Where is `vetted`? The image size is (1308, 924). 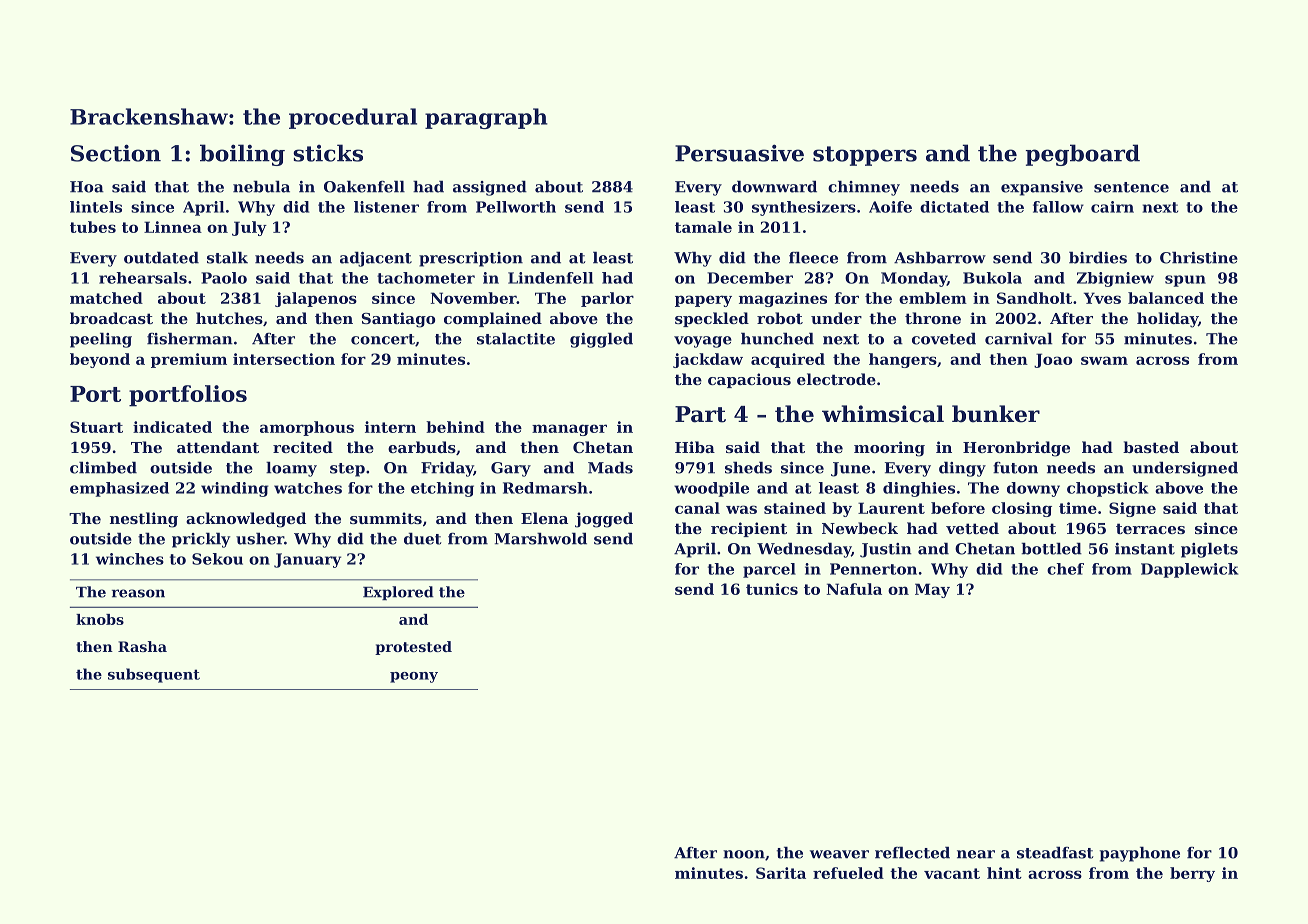
vetted is located at coordinates (972, 528).
